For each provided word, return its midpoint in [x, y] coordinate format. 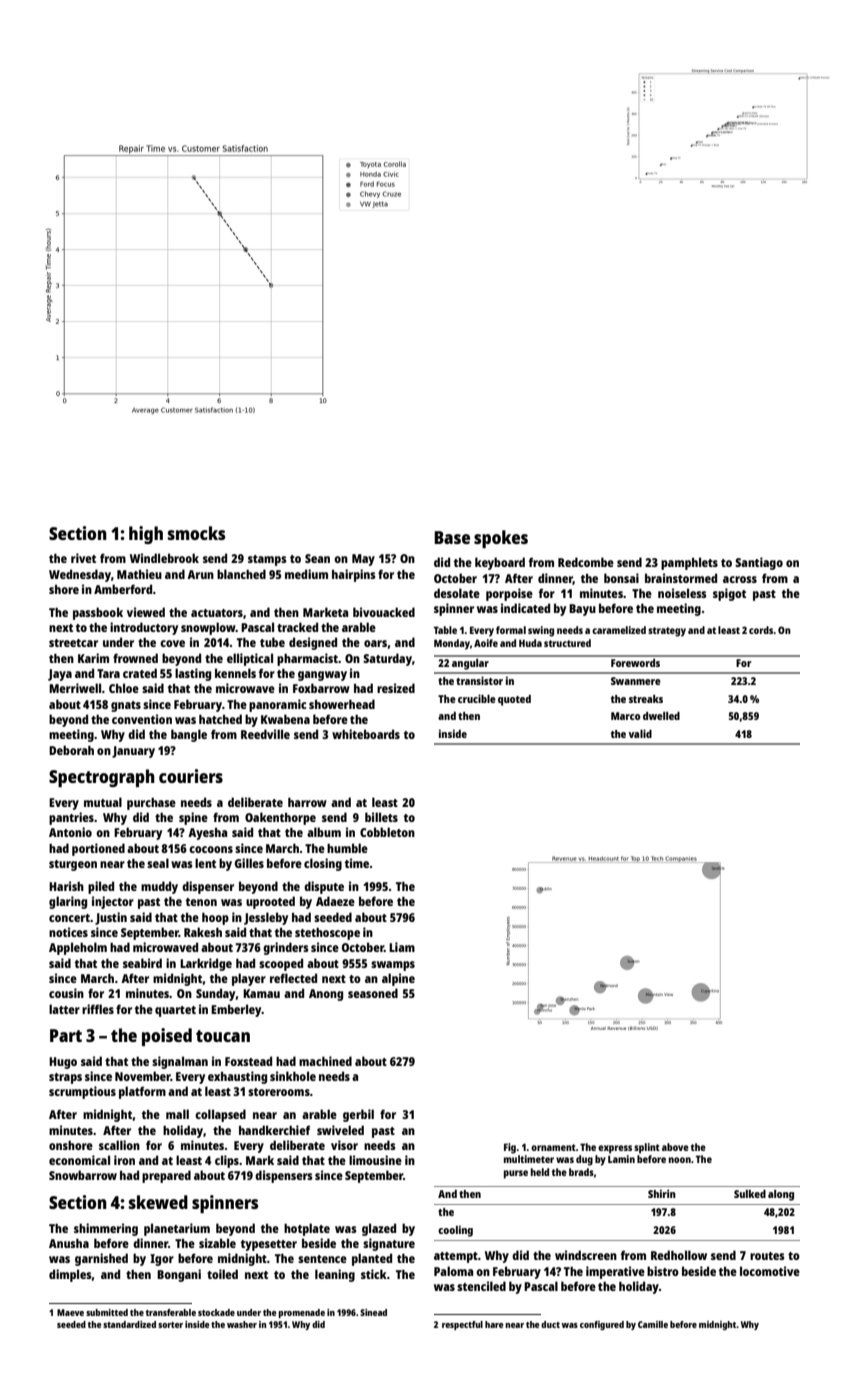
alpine [398, 979]
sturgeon [73, 865]
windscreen [586, 1255]
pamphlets [689, 563]
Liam [402, 947]
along [781, 1195]
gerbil [358, 1115]
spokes [501, 539]
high [146, 535]
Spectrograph [102, 778]
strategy [667, 632]
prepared [166, 1176]
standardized [129, 1324]
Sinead [373, 1312]
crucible [477, 698]
